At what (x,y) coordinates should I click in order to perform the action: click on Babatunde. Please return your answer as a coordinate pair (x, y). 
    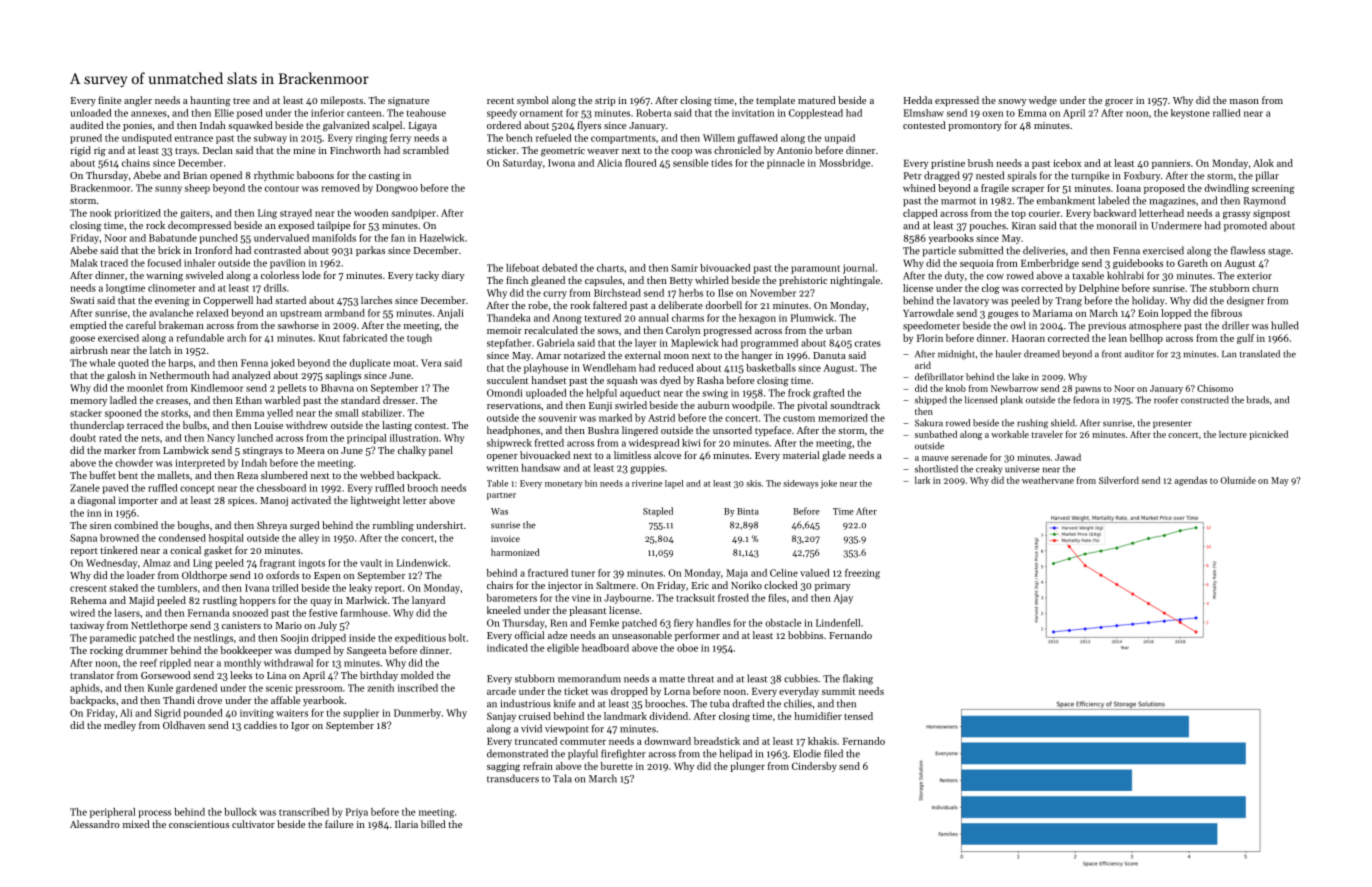
    Looking at the image, I should click on (173, 238).
